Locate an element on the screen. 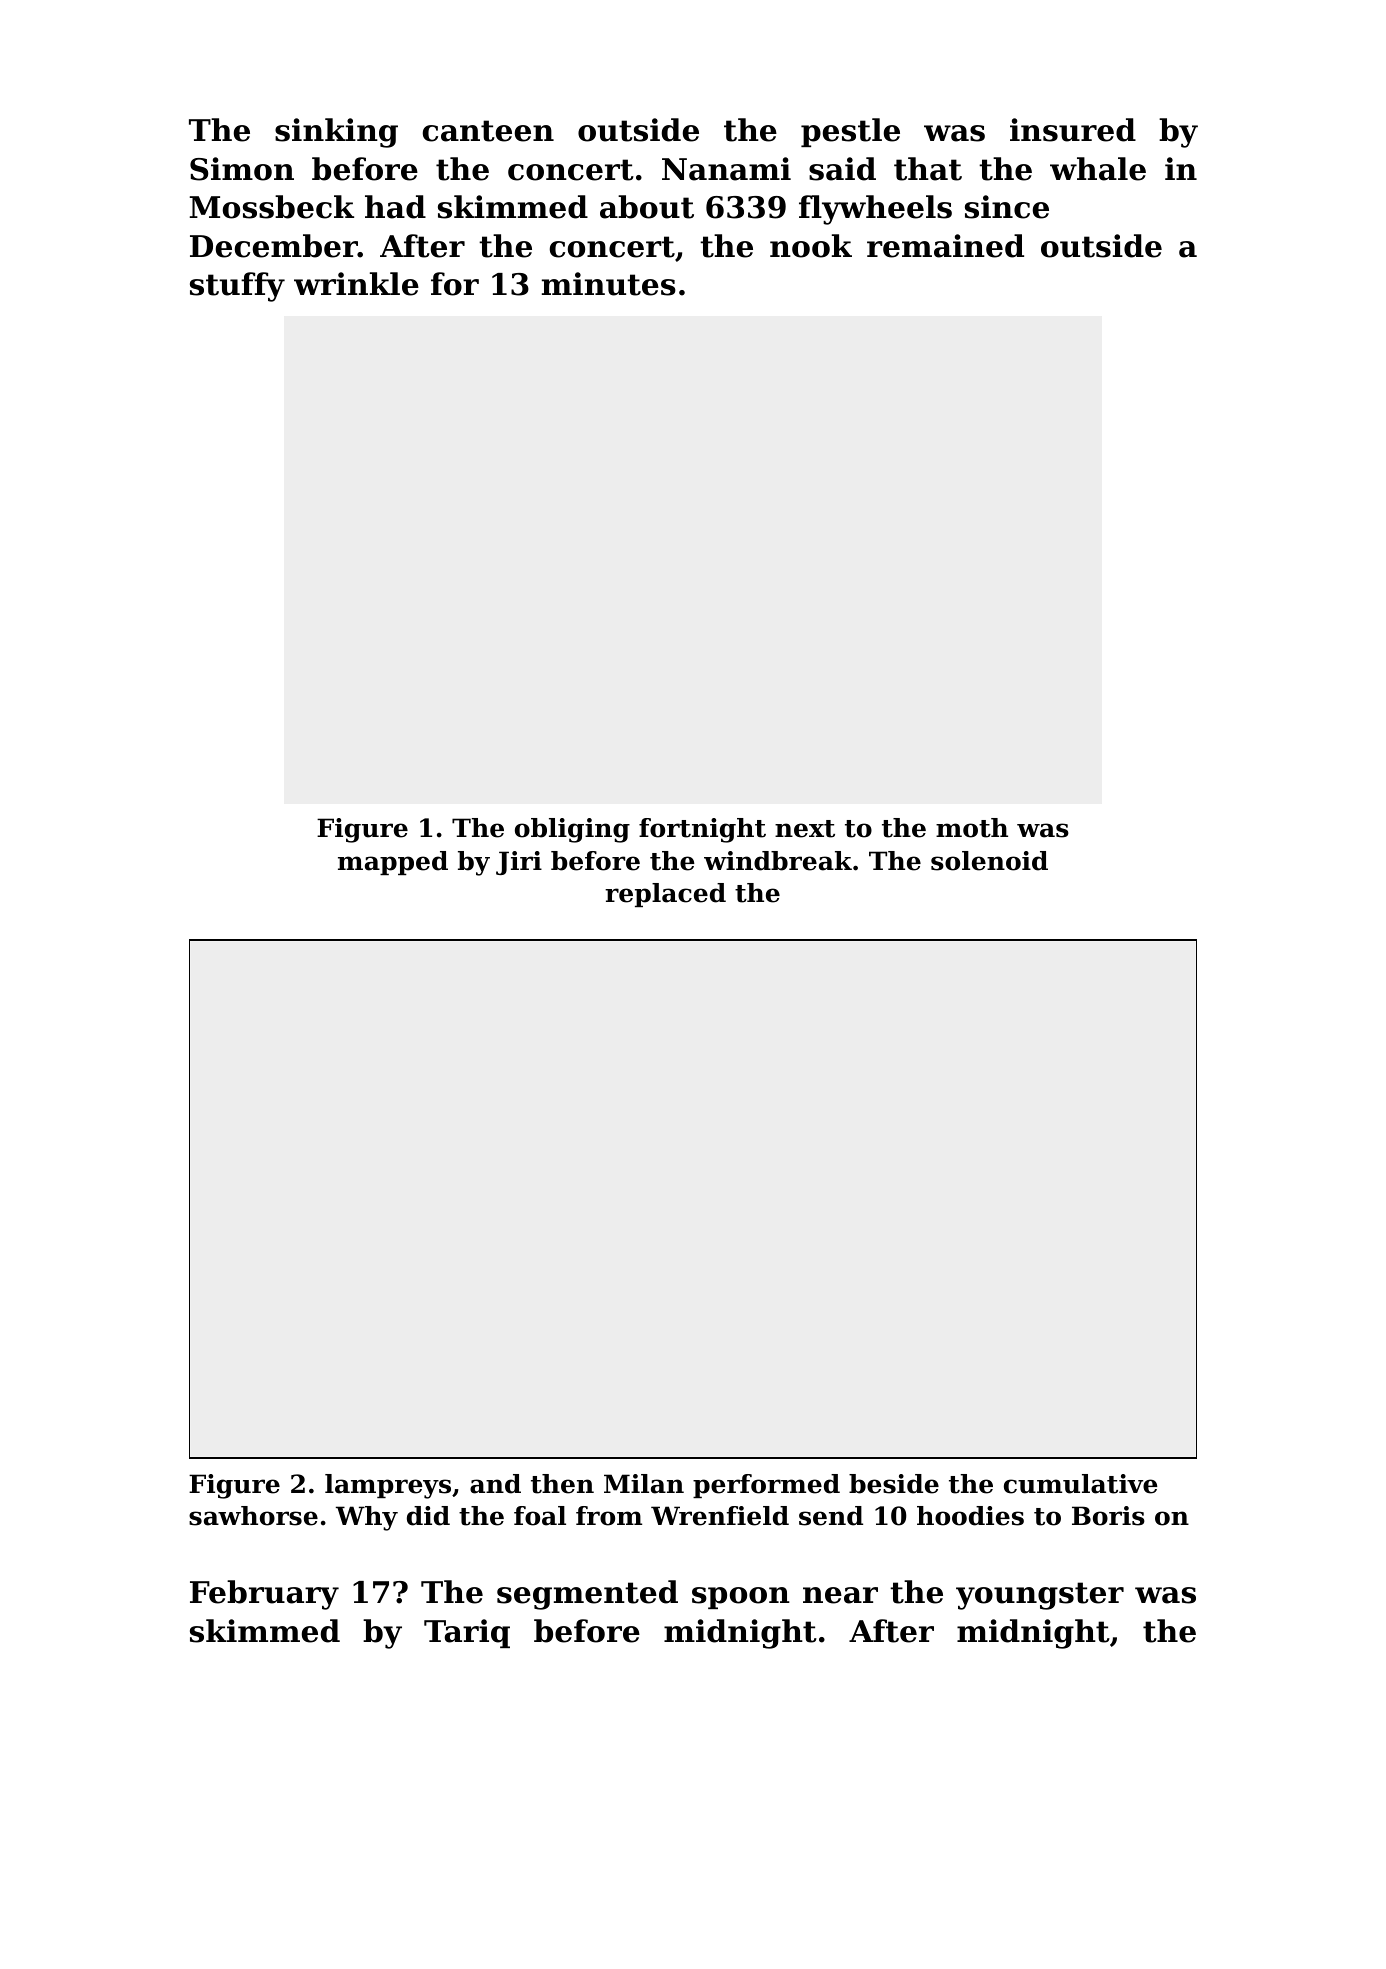  replaced is located at coordinates (665, 895).
